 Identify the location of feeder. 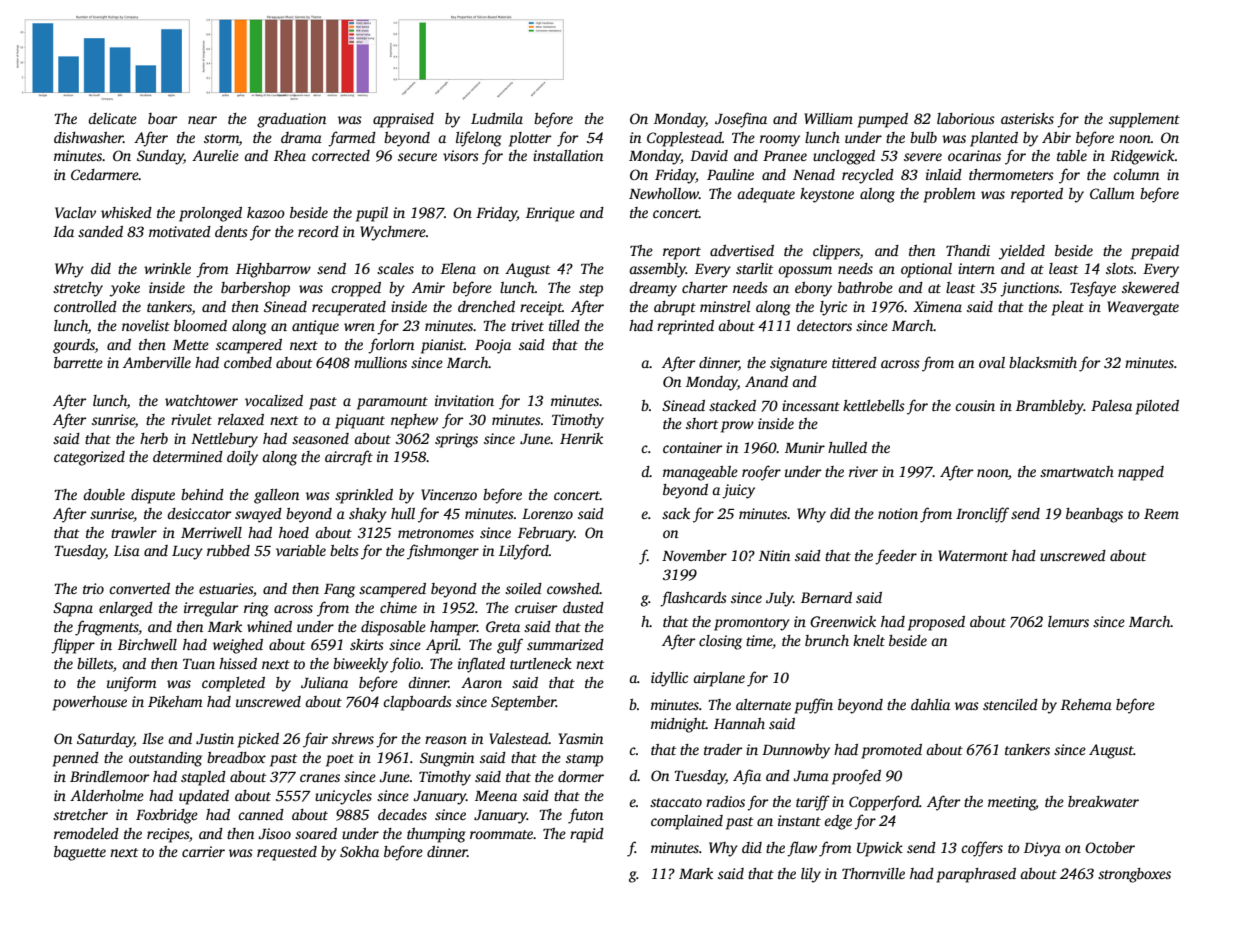
(896, 557).
